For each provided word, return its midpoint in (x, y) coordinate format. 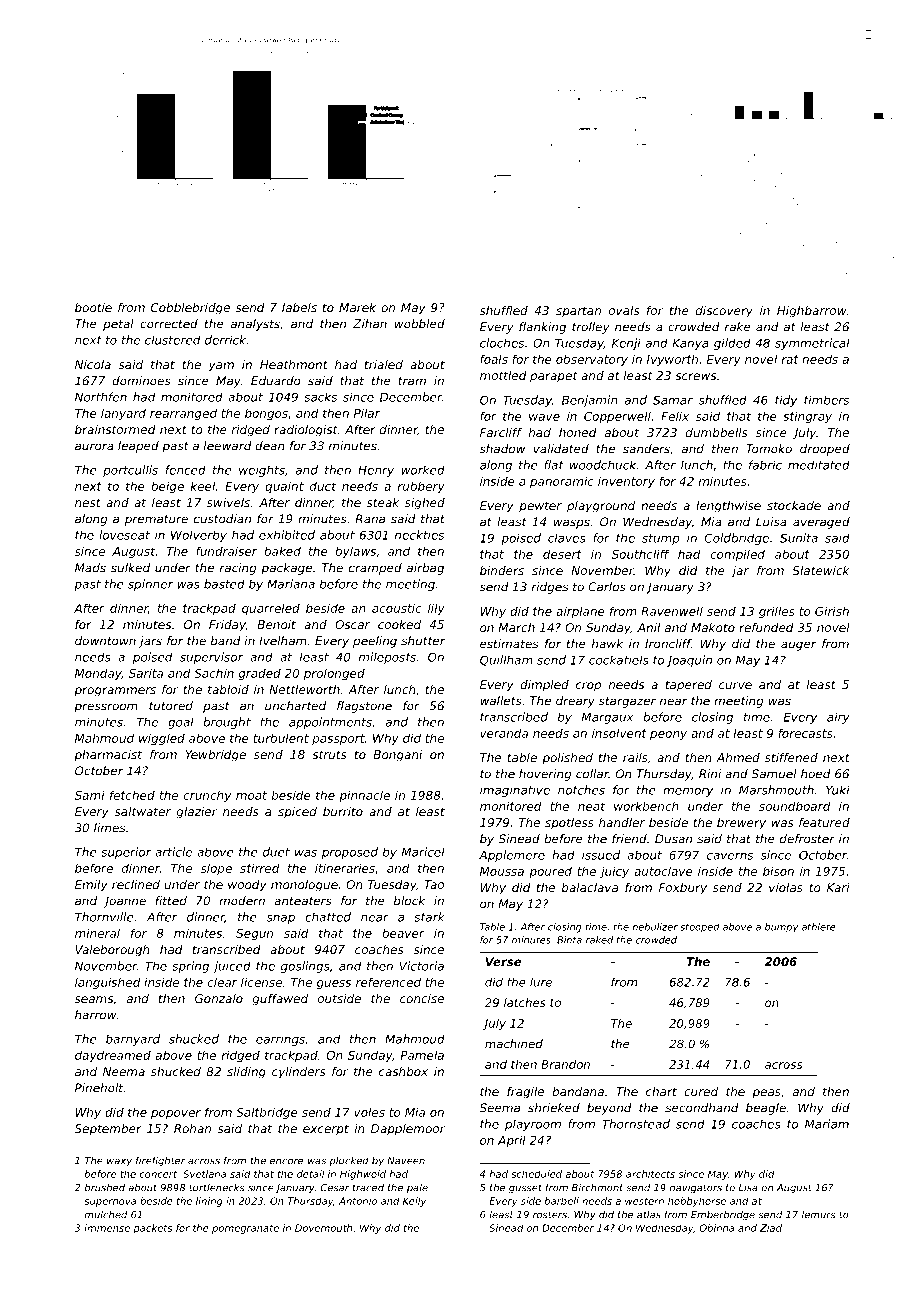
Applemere (512, 856)
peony (668, 735)
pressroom (106, 708)
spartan (578, 312)
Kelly (414, 1202)
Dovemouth (323, 1228)
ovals (624, 310)
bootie (93, 307)
